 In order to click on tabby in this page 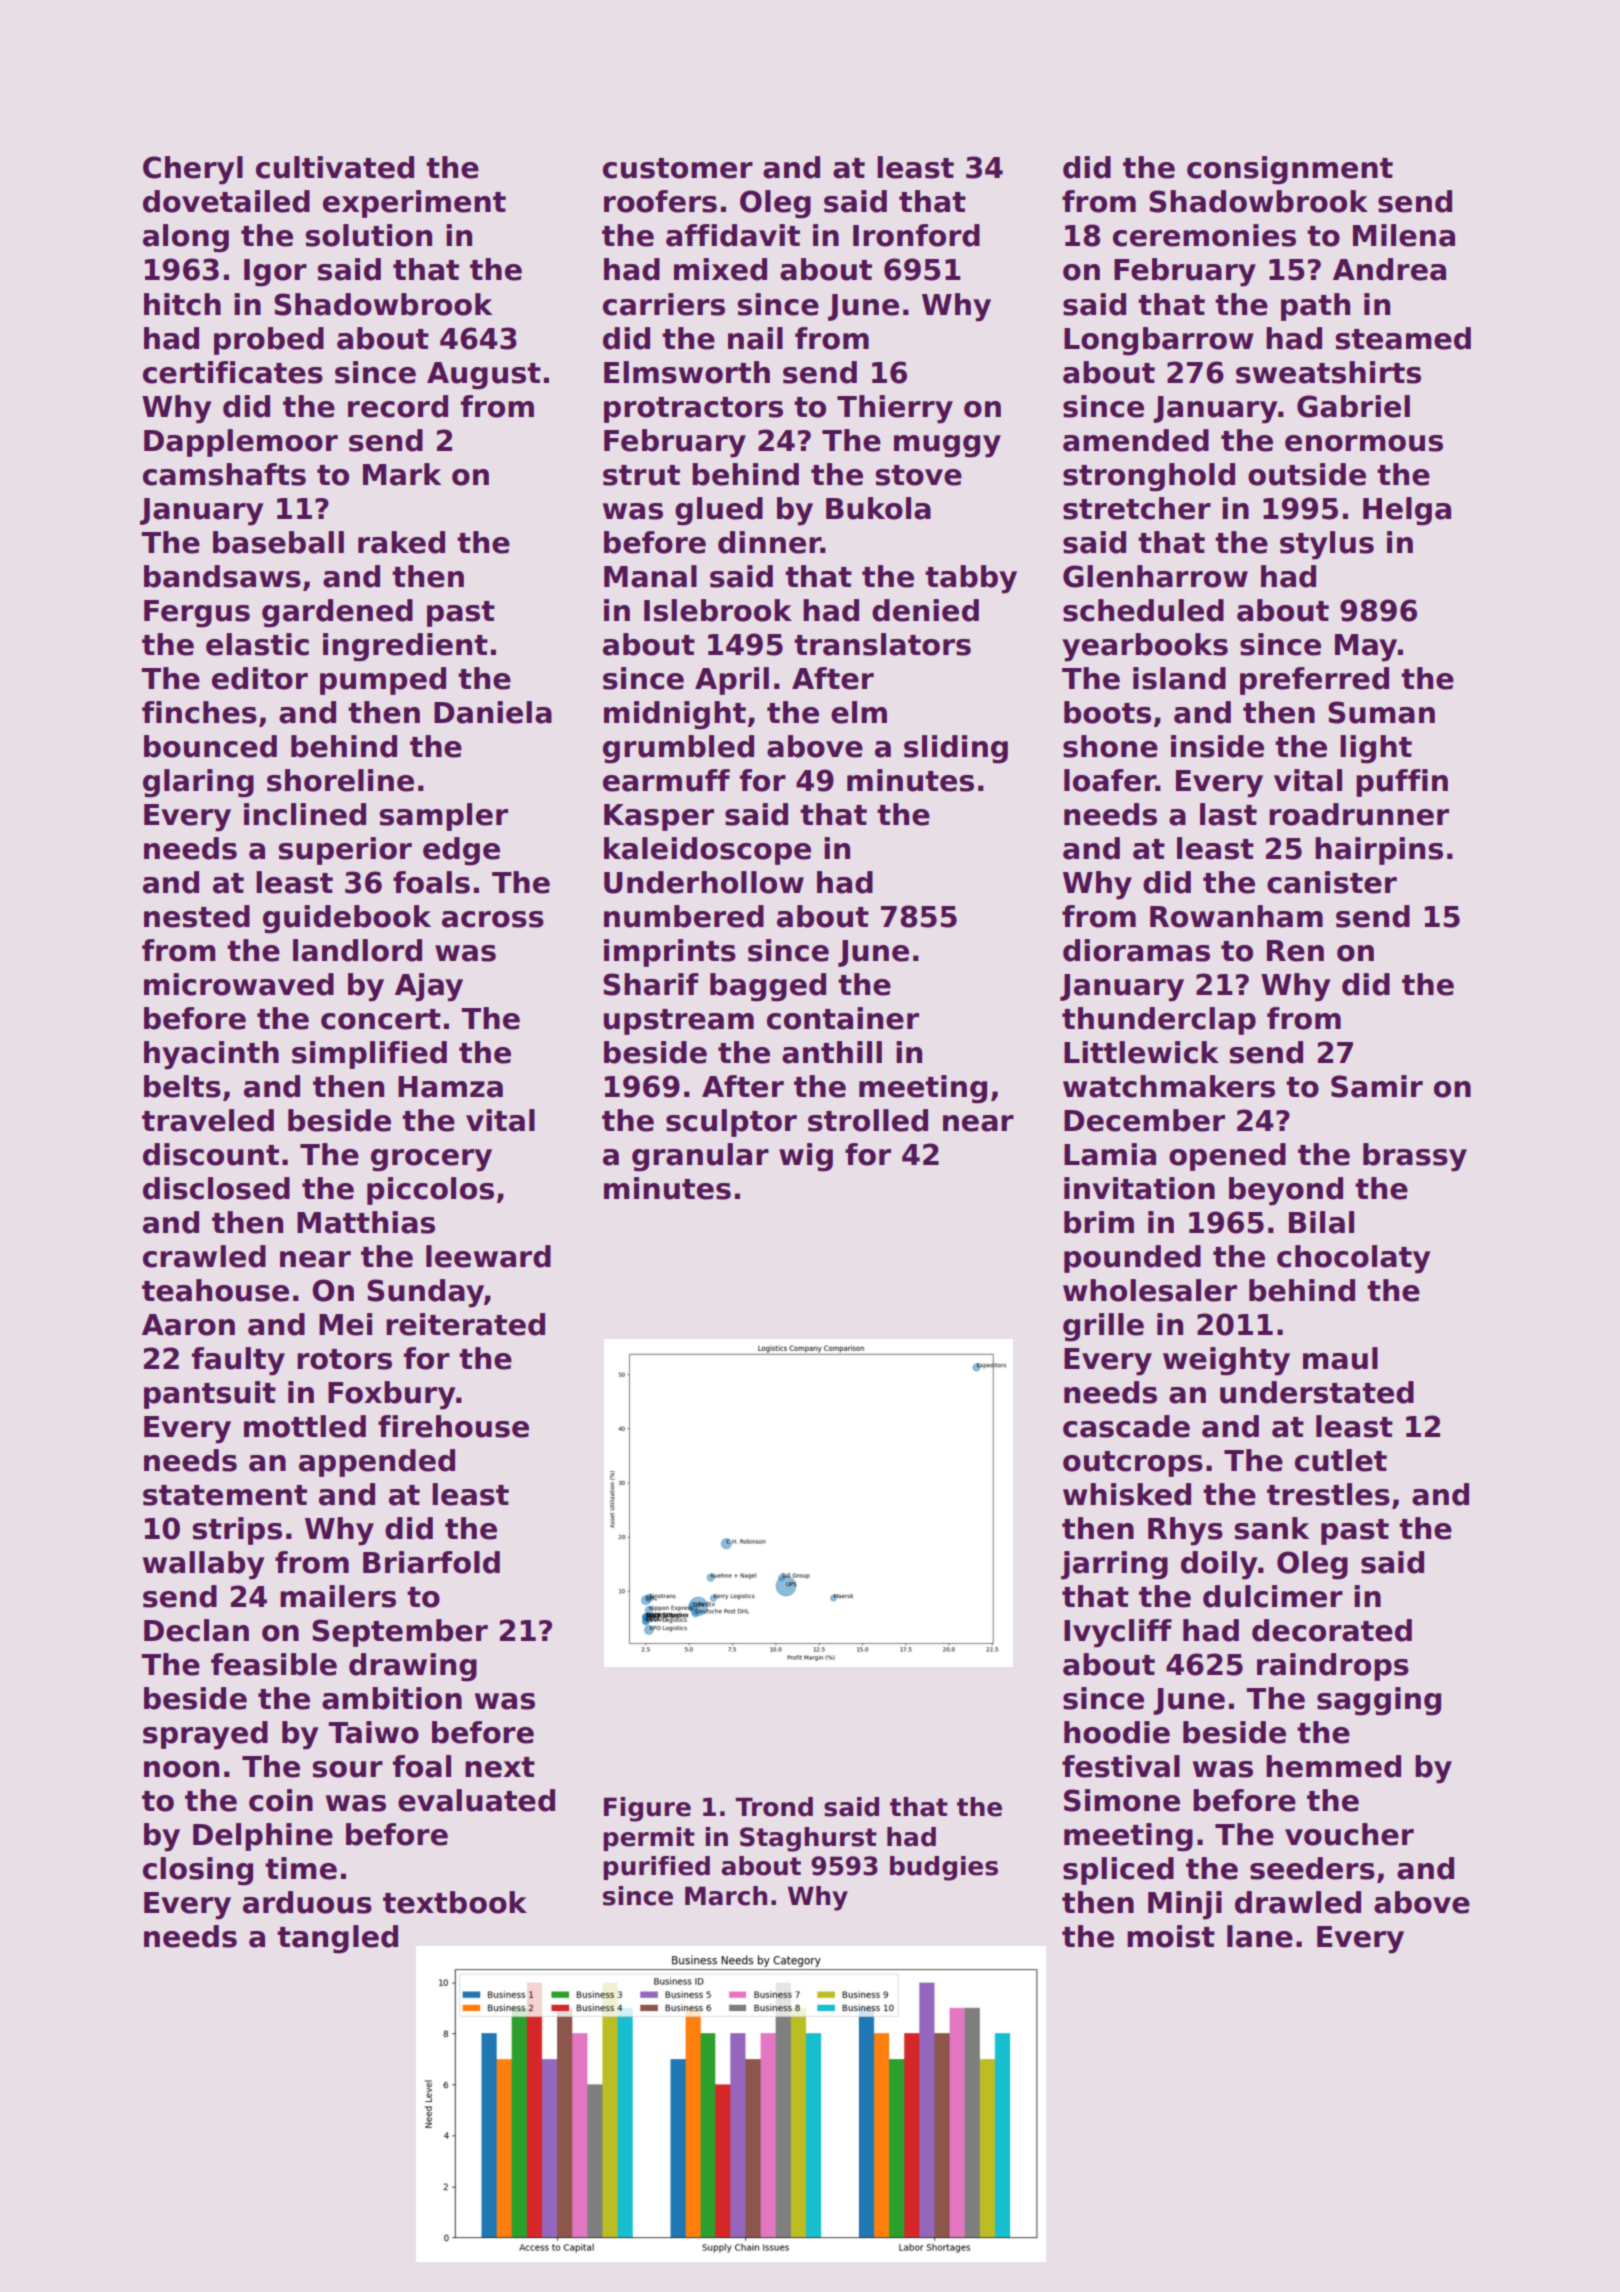, I will do `click(971, 579)`.
